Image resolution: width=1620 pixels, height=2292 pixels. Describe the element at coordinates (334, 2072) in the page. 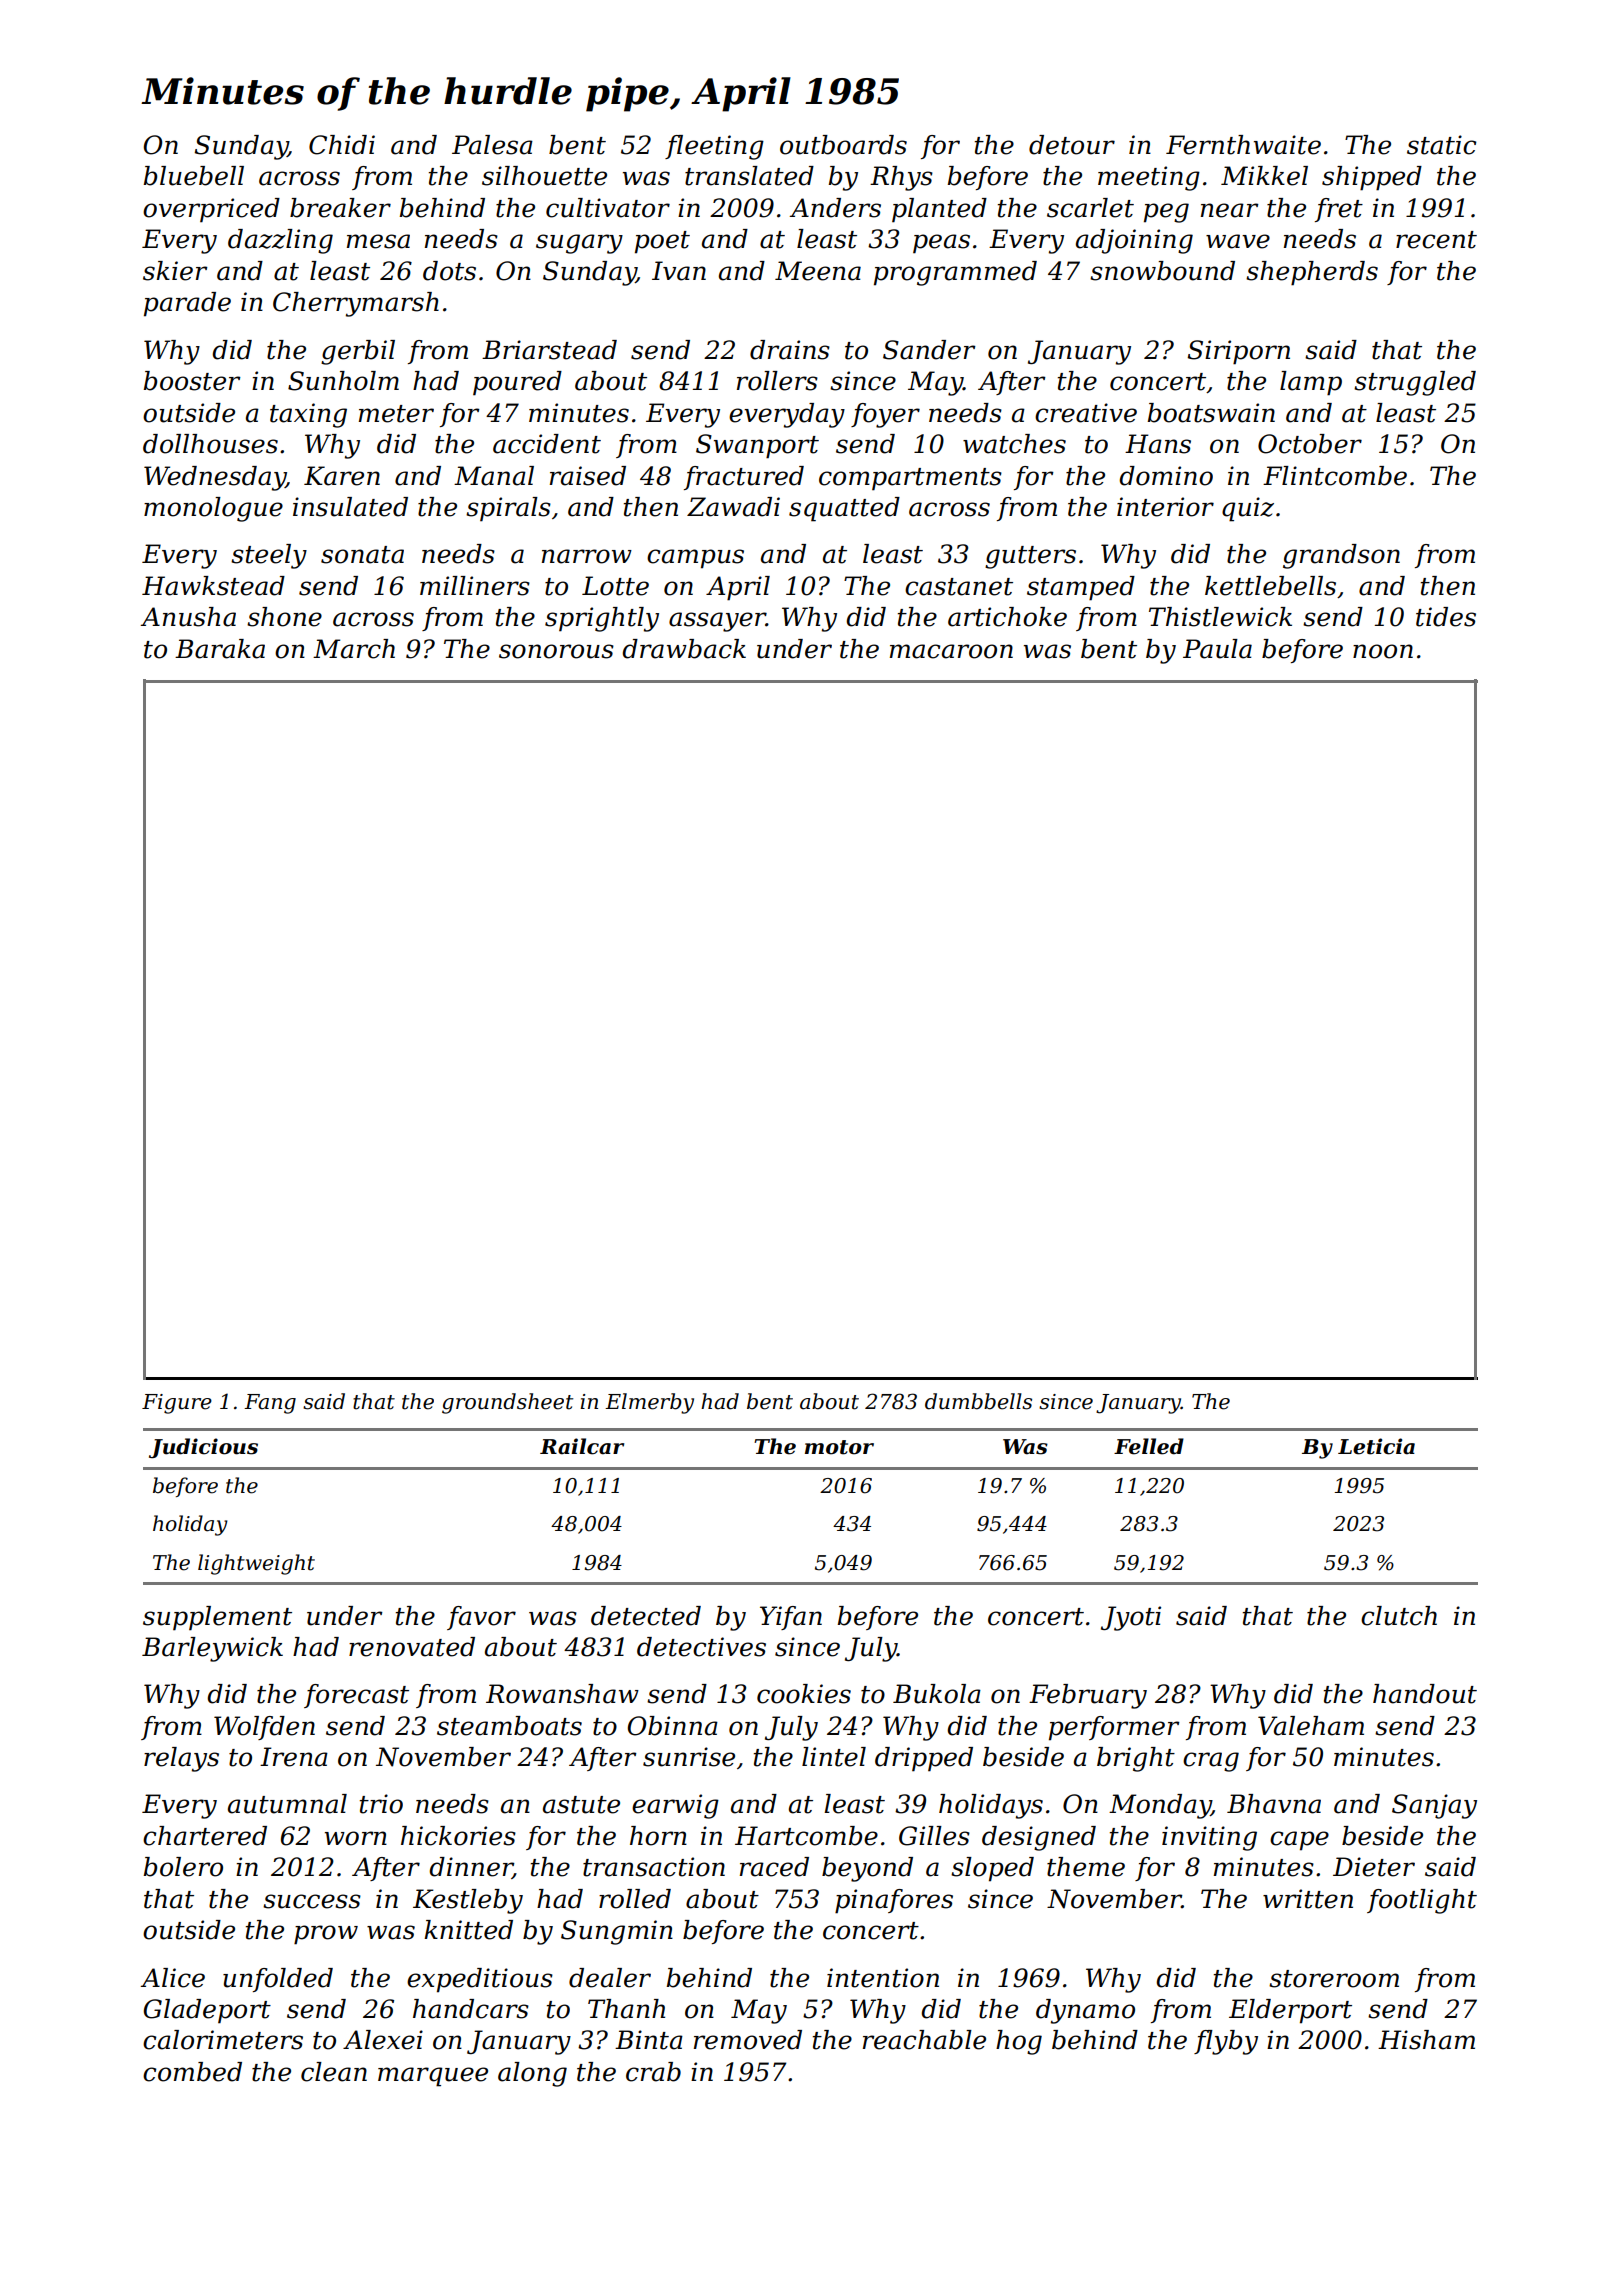

I see `clean` at that location.
